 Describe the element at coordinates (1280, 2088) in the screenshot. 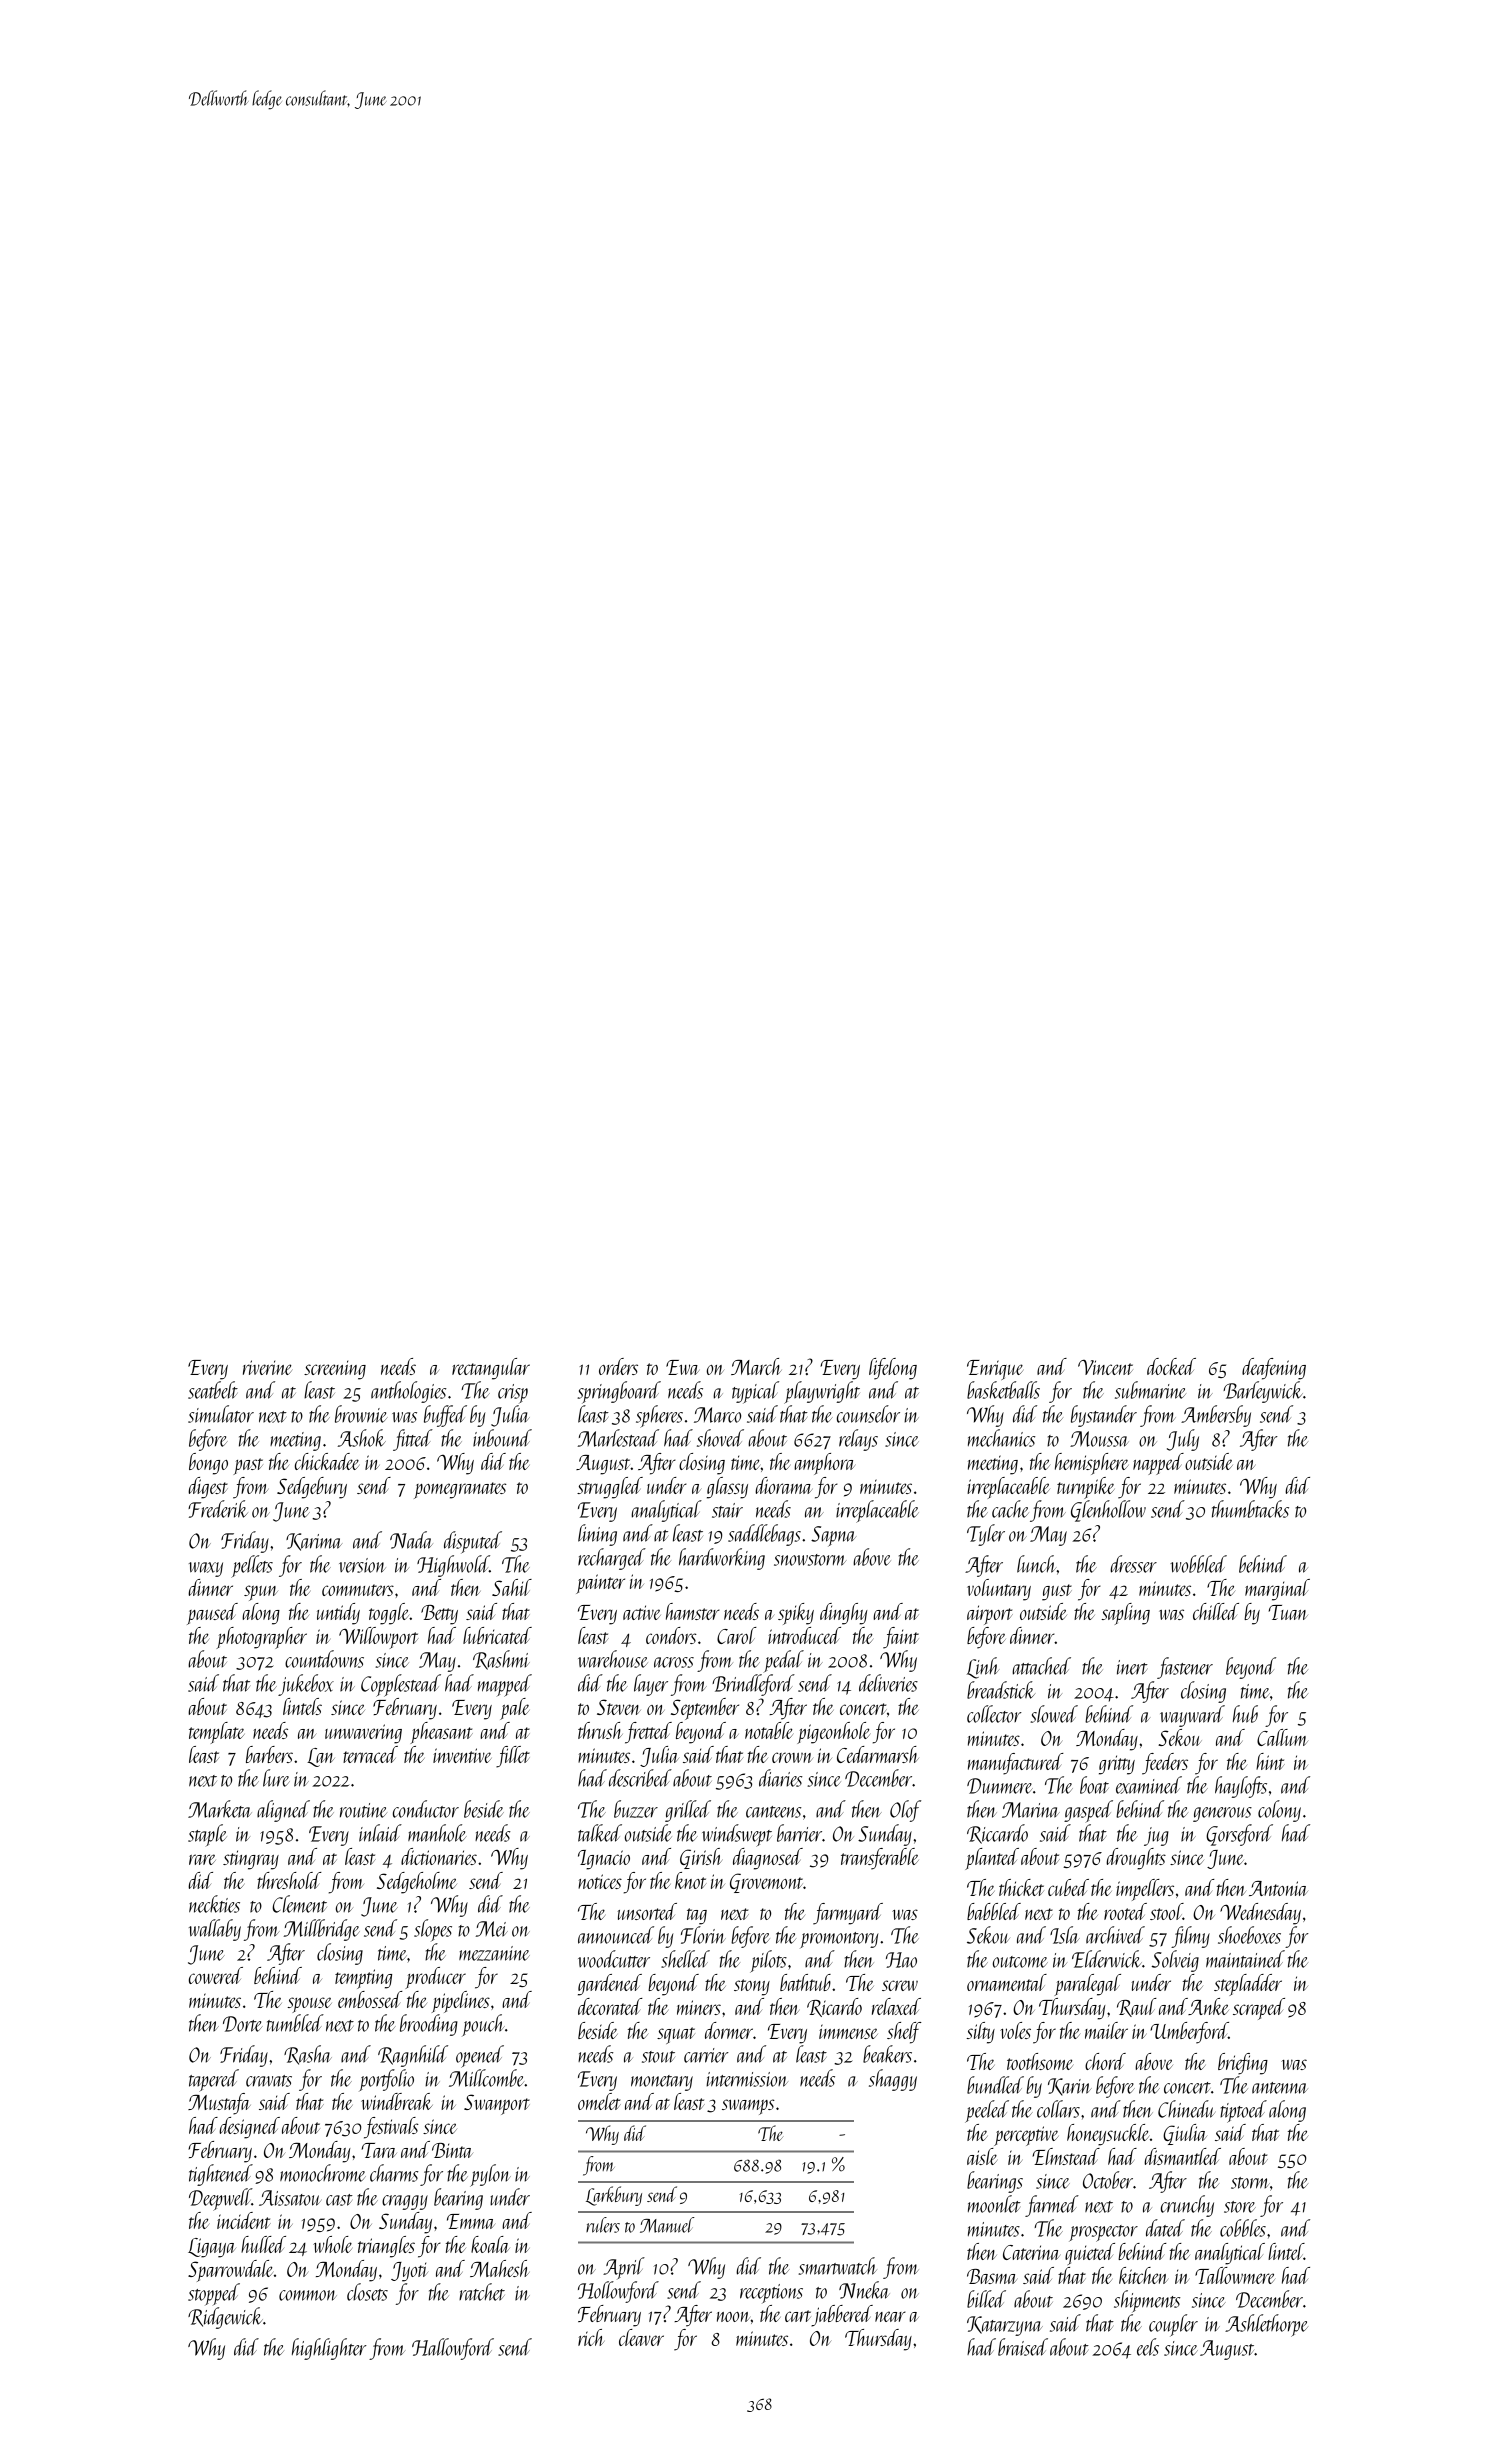

I see `antenna` at that location.
